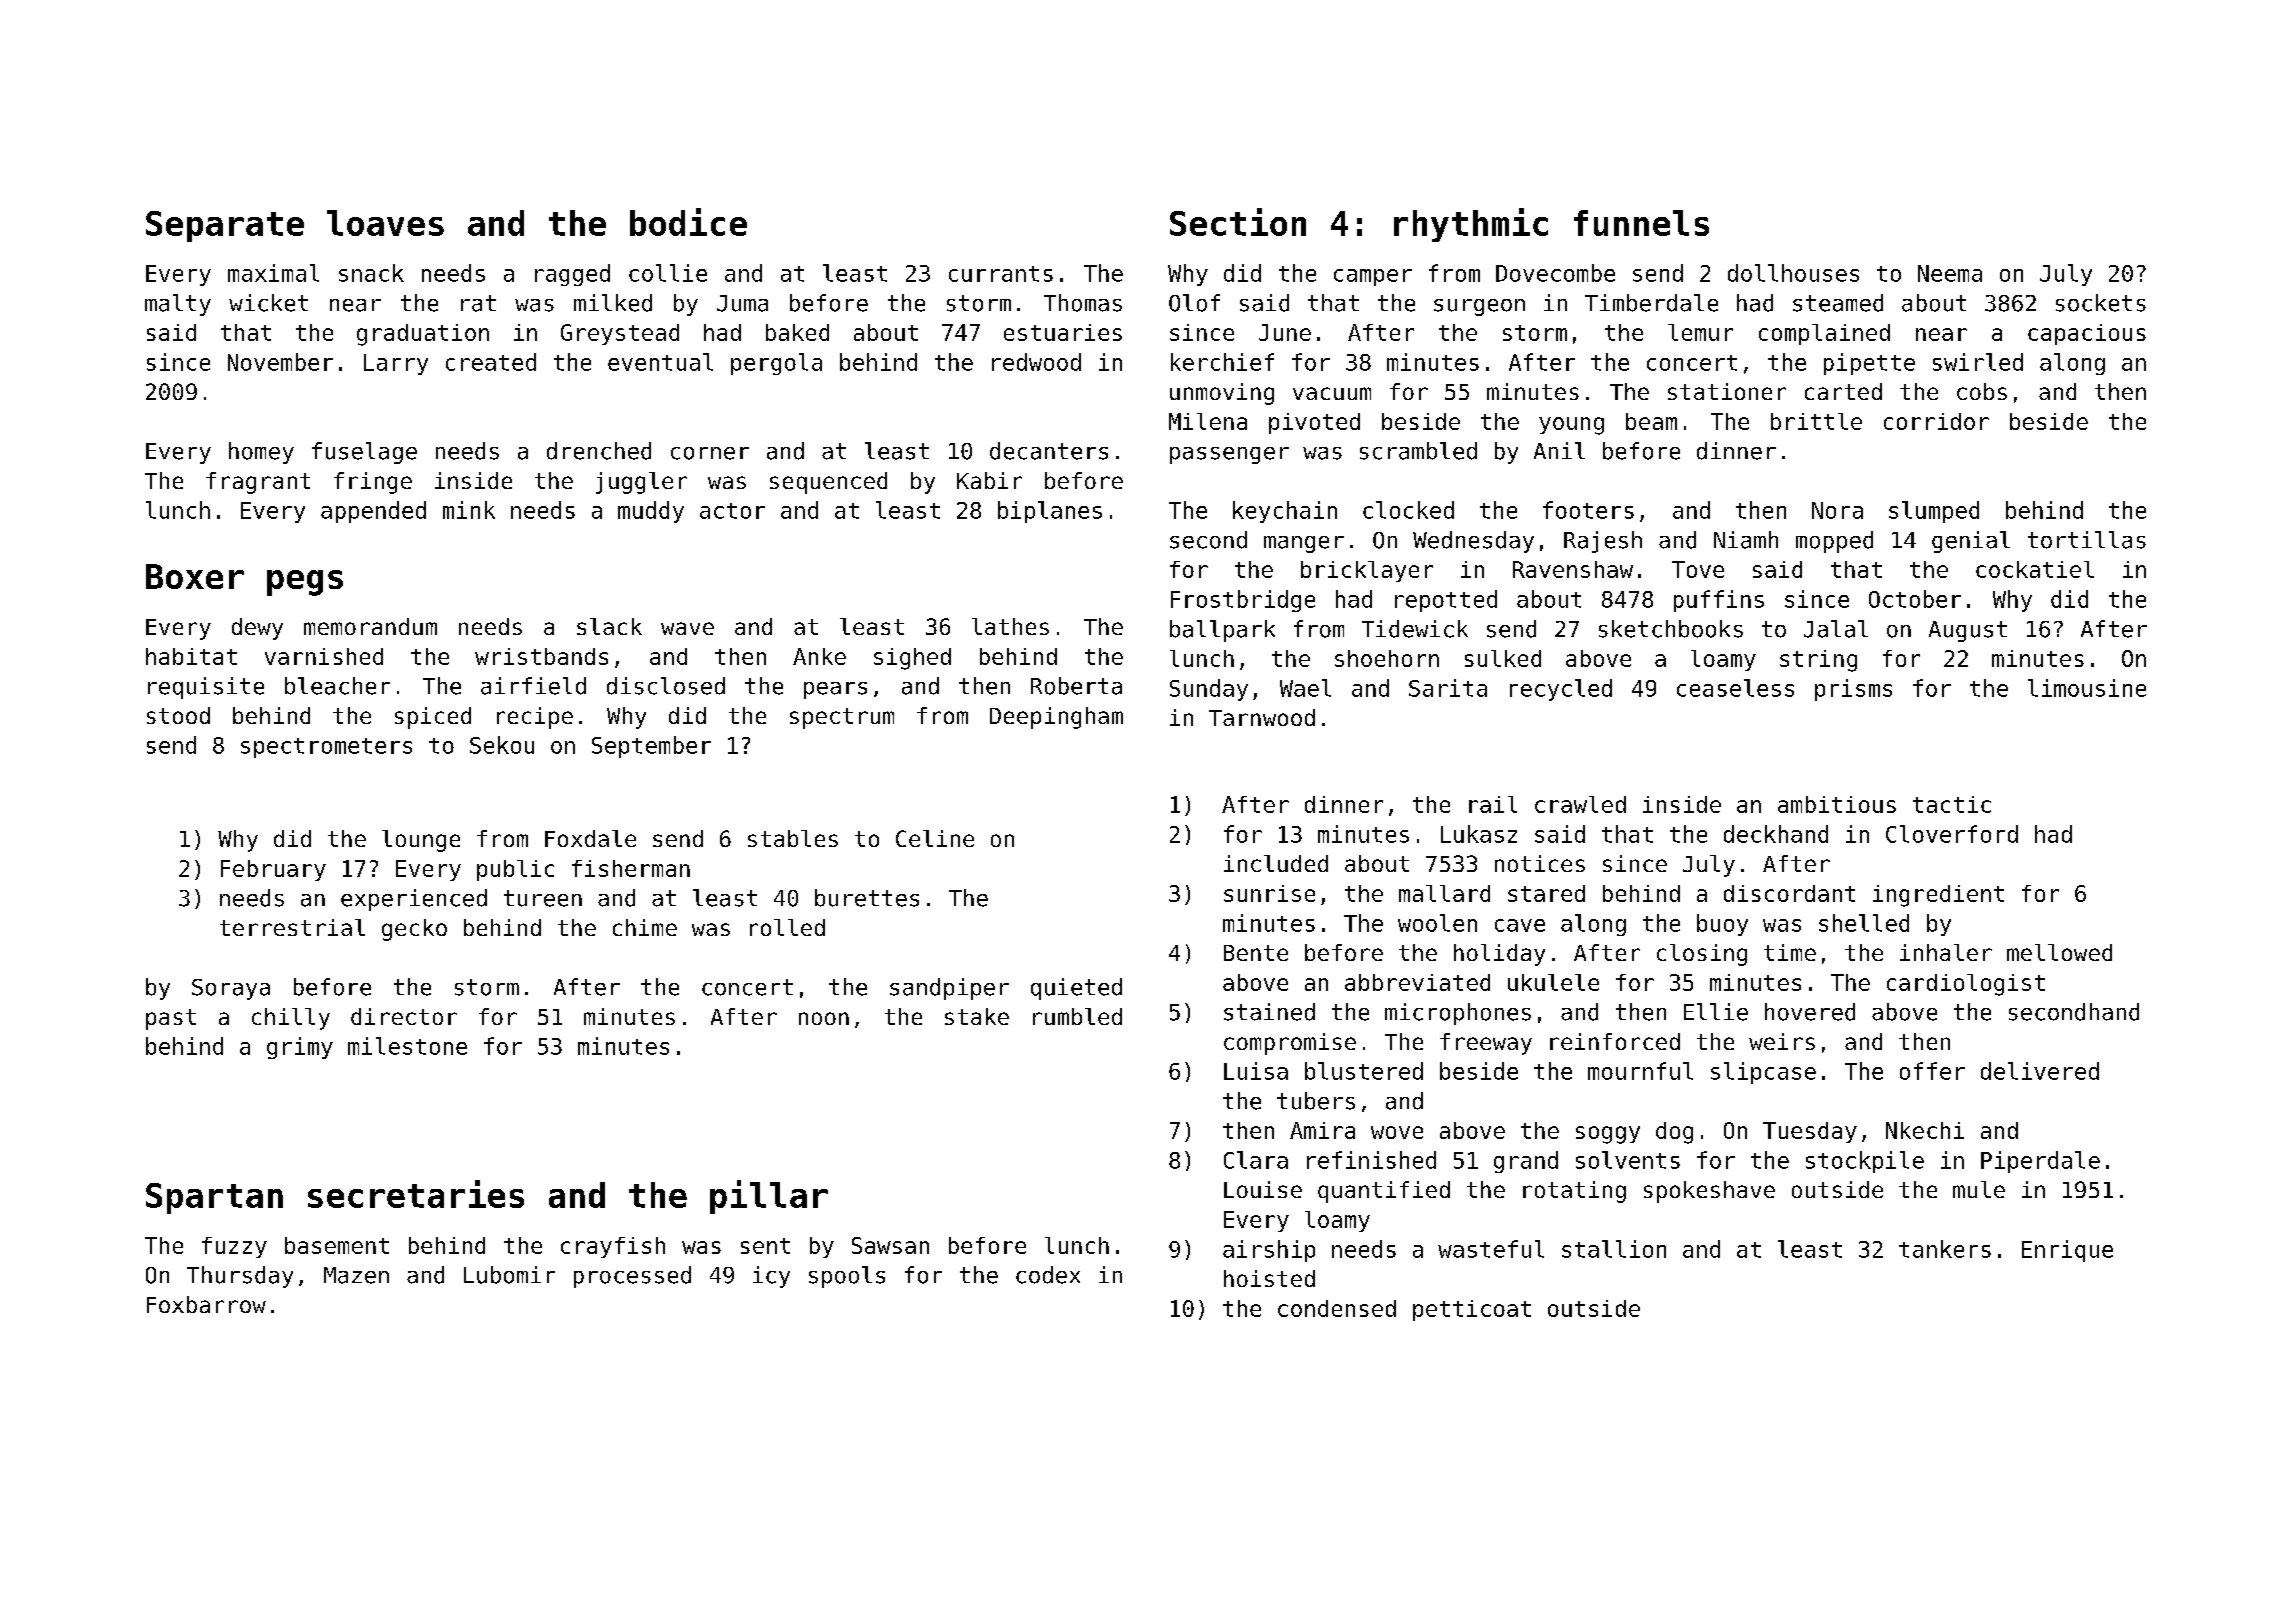  Describe the element at coordinates (1471, 225) in the screenshot. I see `rhythmic` at that location.
